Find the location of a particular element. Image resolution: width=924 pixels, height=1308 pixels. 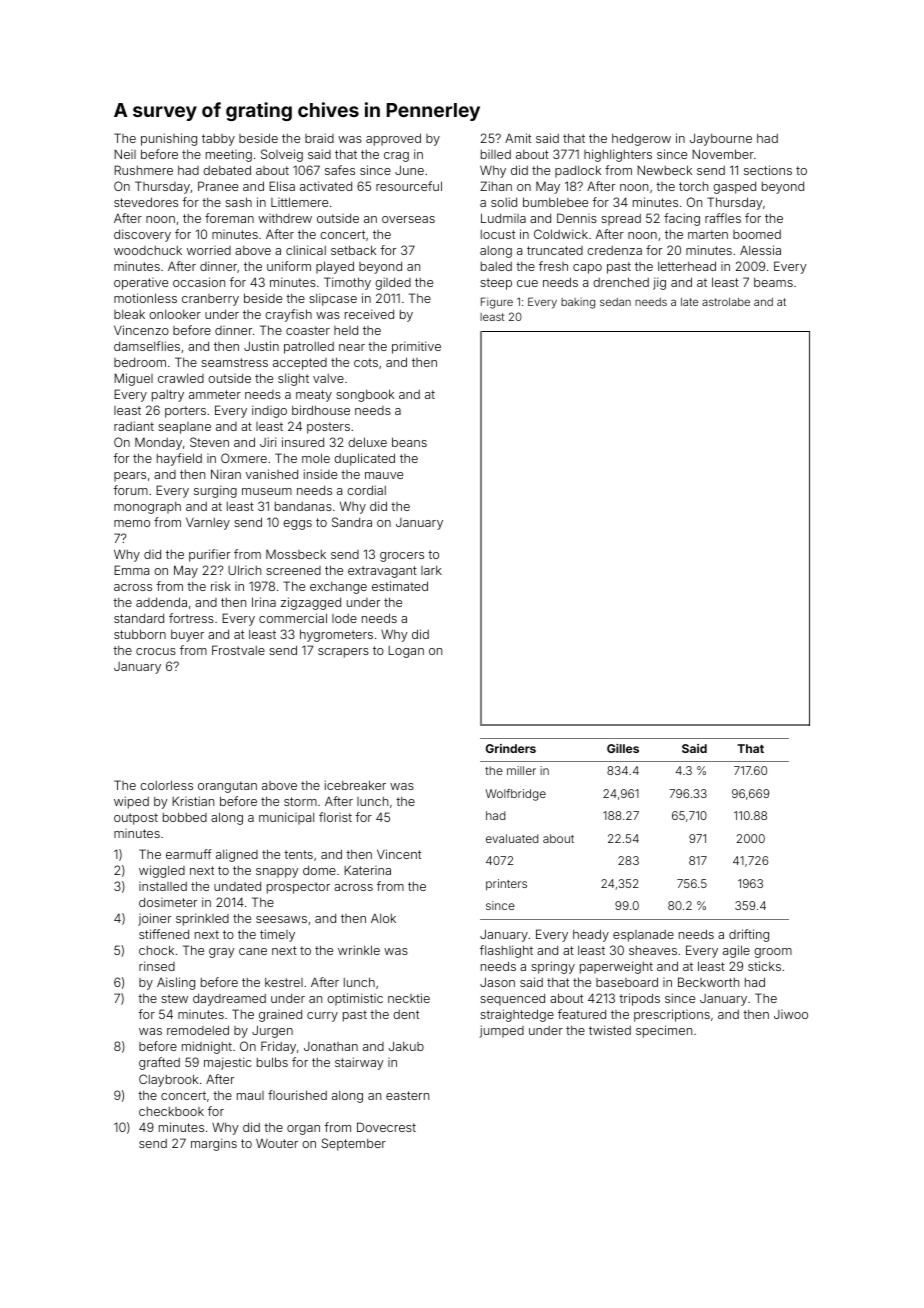

Neil is located at coordinates (125, 154).
